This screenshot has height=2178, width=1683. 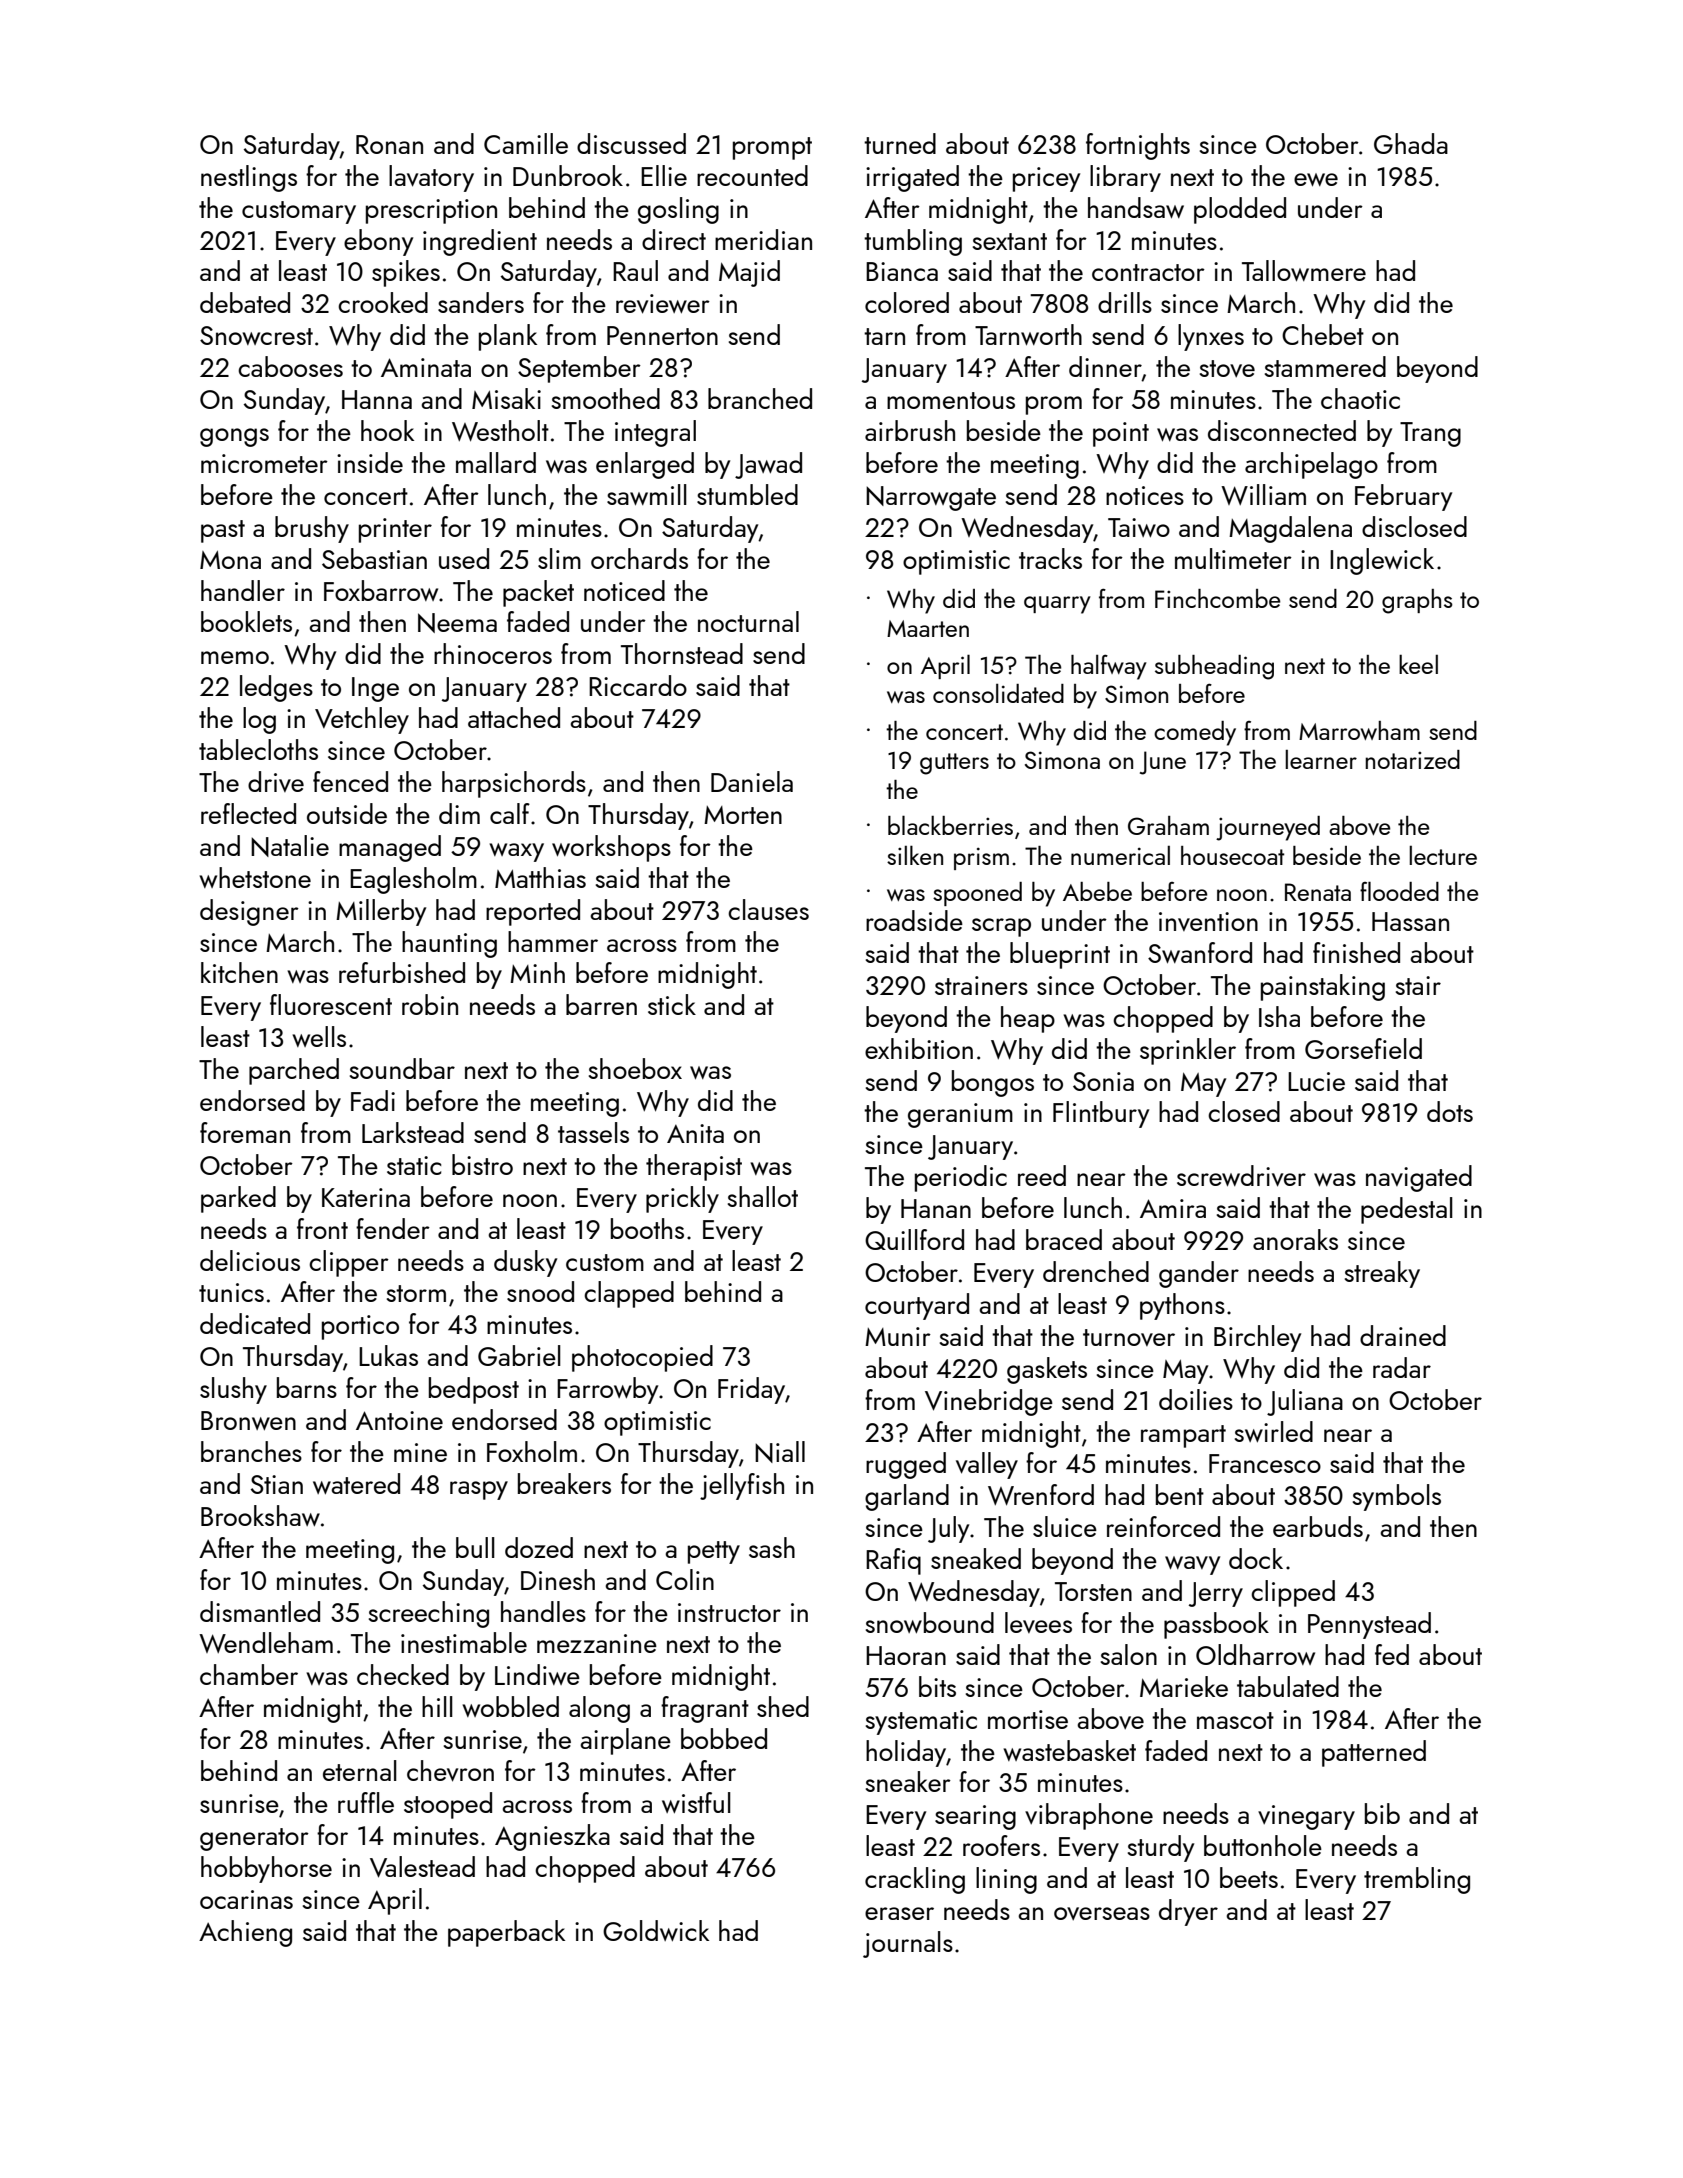 I want to click on blackberries, so click(x=950, y=825).
